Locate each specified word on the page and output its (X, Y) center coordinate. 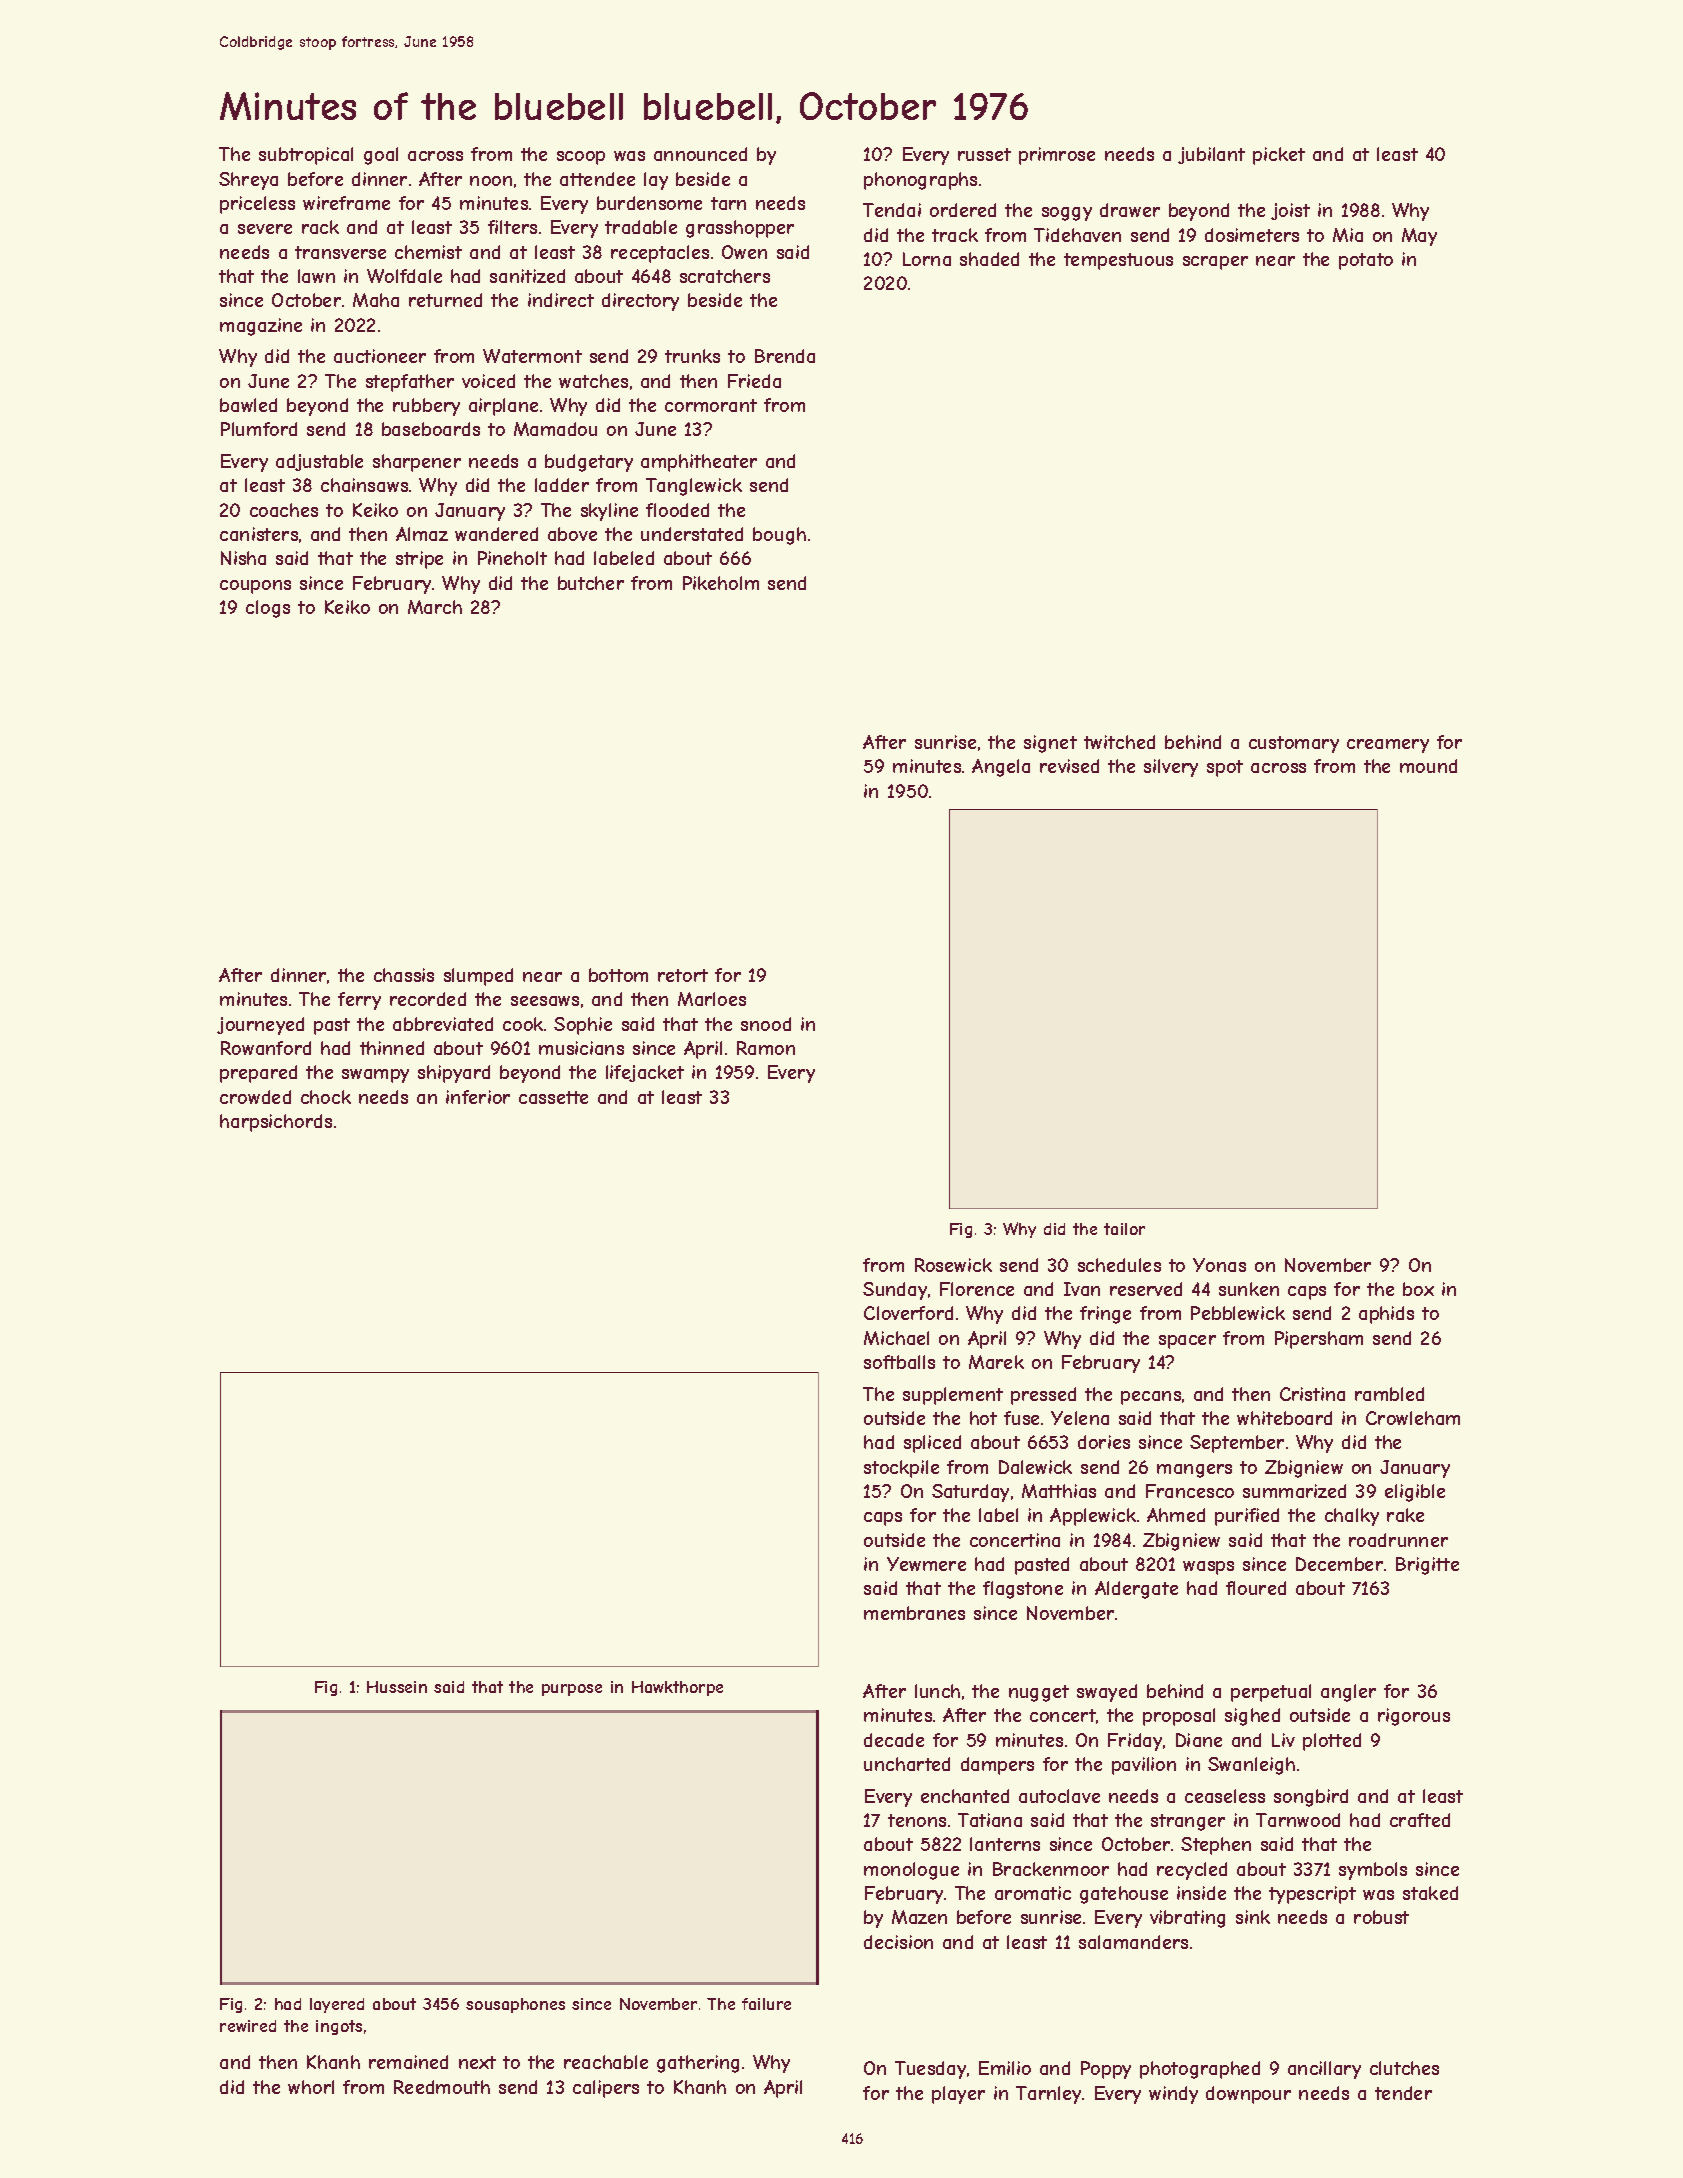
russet (984, 154)
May (1419, 237)
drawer (1130, 210)
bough (779, 536)
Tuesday (930, 2070)
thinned (392, 1048)
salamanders (1133, 1942)
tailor (1124, 1229)
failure (766, 2004)
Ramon (766, 1048)
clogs (268, 609)
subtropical (306, 156)
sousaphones (515, 2005)
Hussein (397, 1687)
